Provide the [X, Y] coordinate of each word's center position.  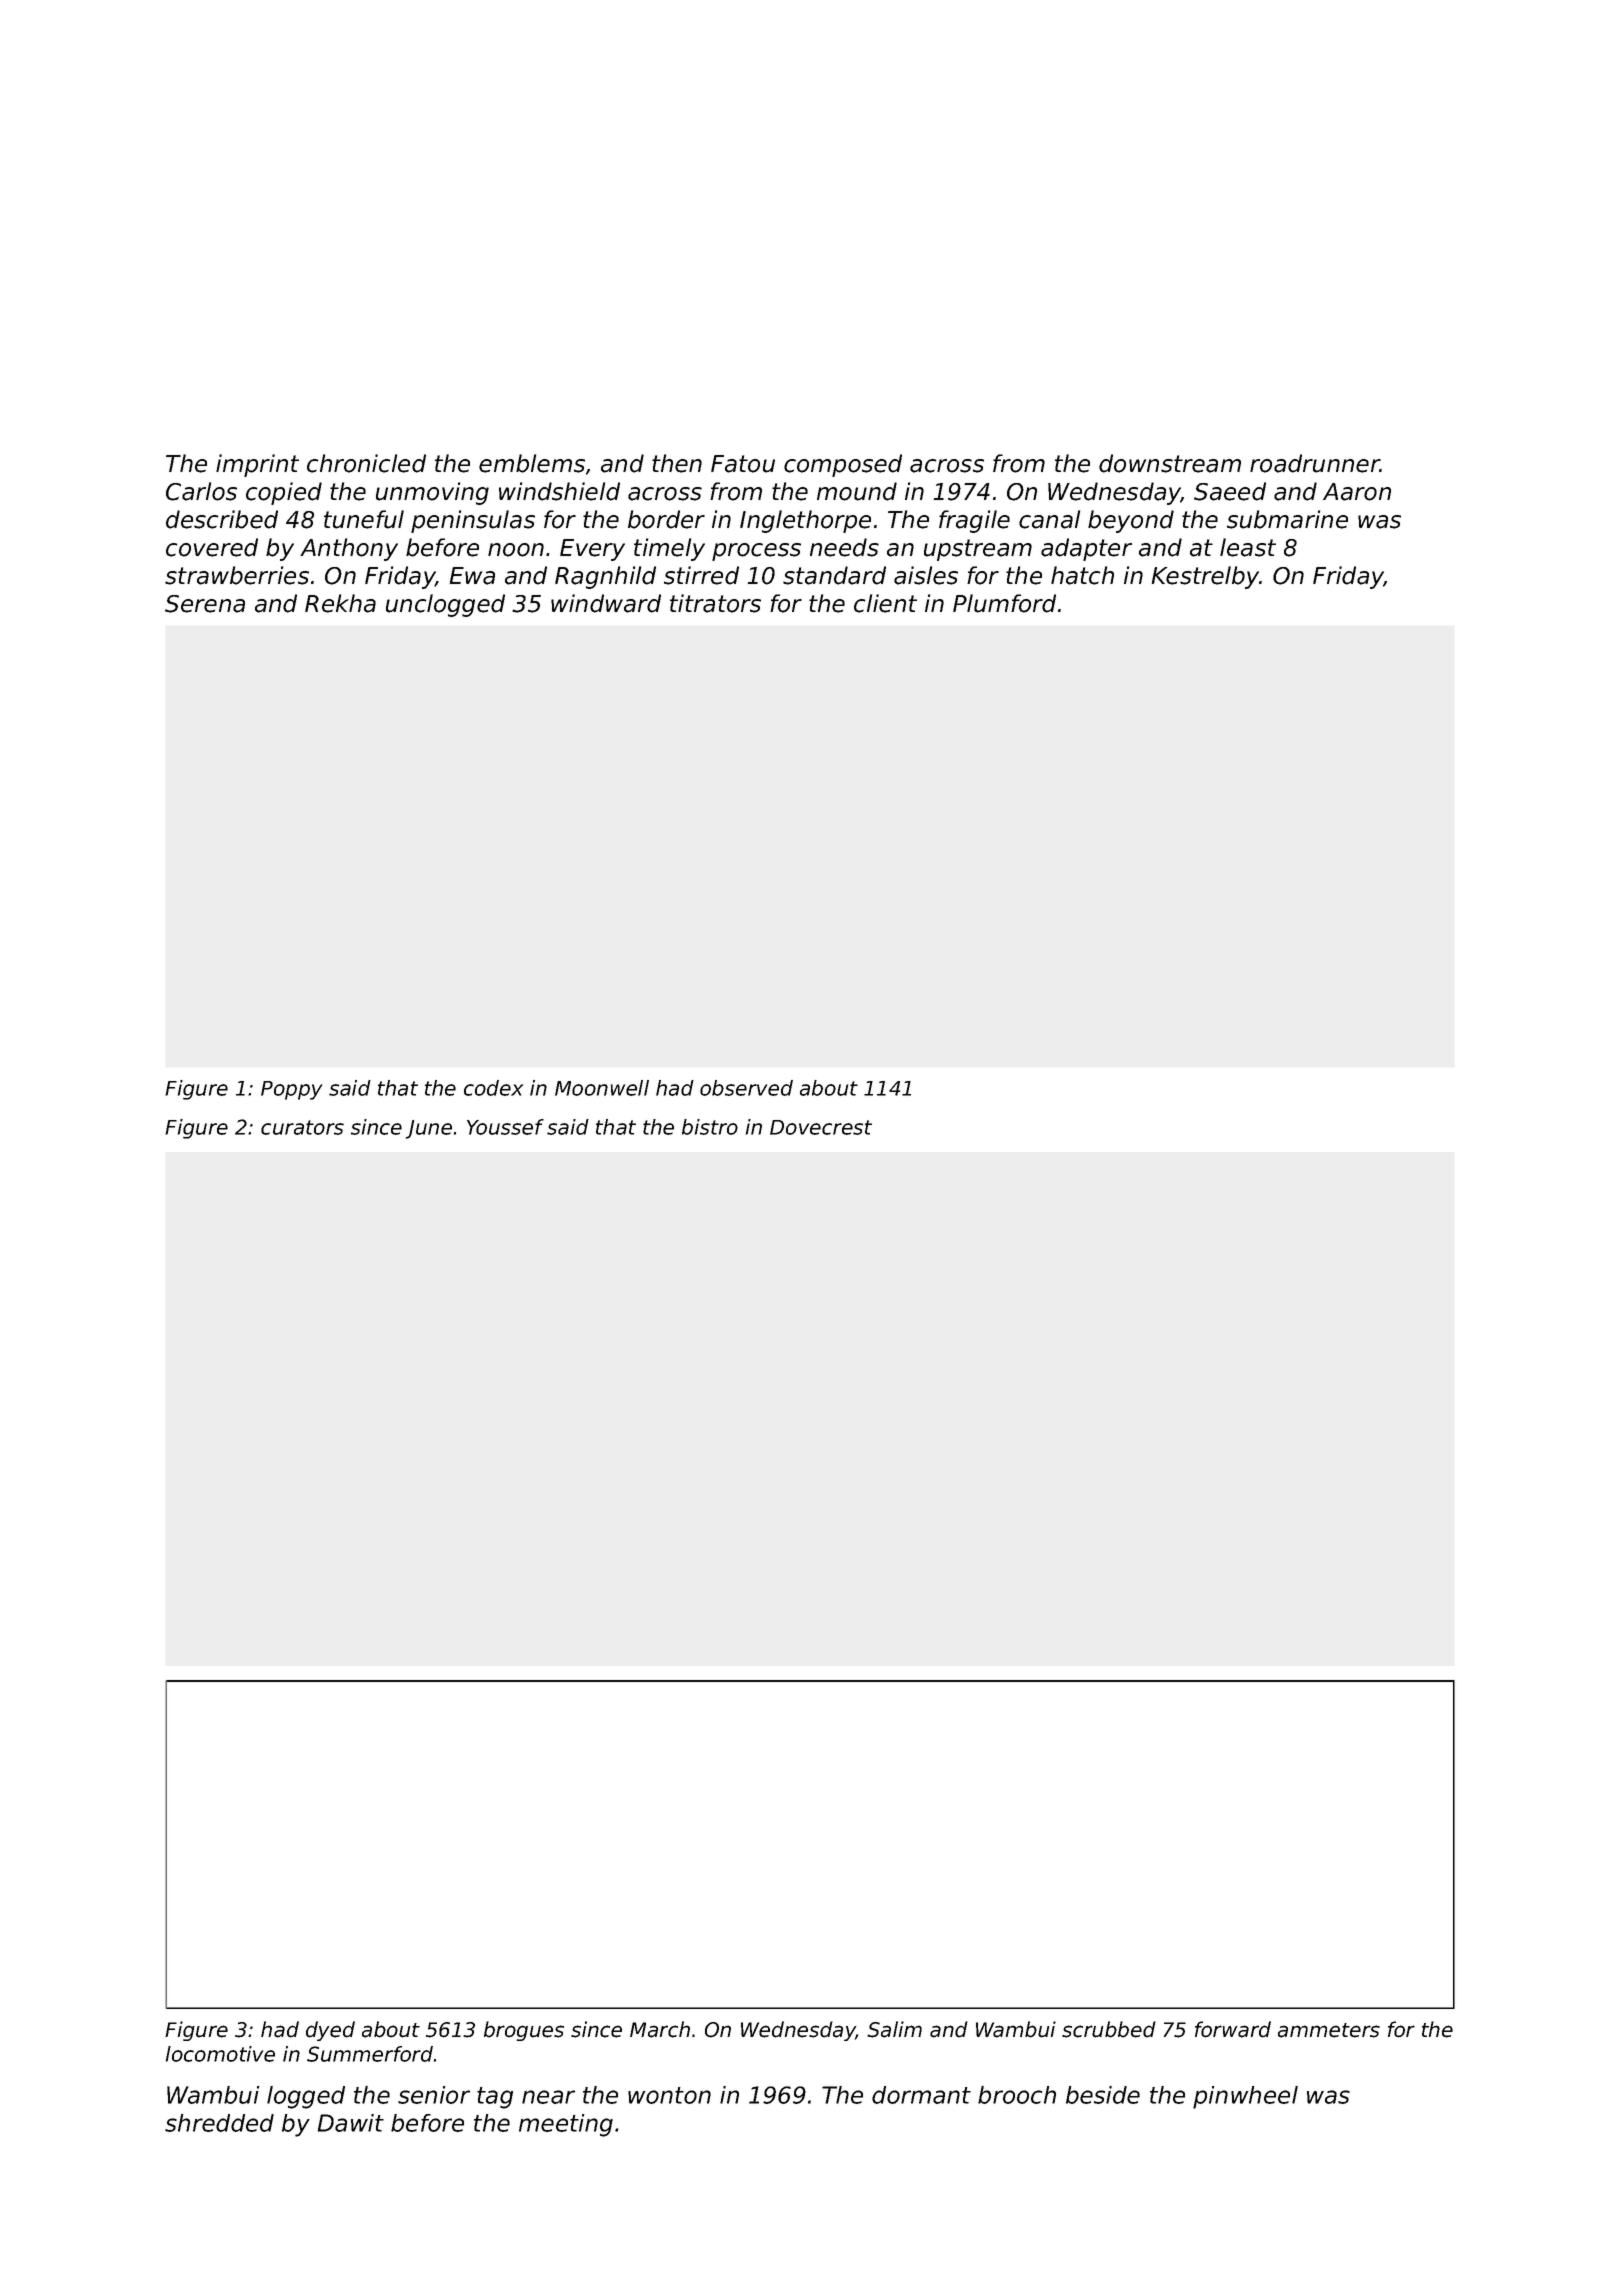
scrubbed [1109, 2029]
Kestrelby [1206, 577]
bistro [710, 1127]
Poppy [291, 1090]
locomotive [220, 2054]
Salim [894, 2029]
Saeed [1230, 491]
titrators [715, 603]
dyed [330, 2031]
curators [302, 1127]
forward [1233, 2029]
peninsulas [473, 521]
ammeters [1329, 2030]
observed [746, 1088]
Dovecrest [821, 1127]
